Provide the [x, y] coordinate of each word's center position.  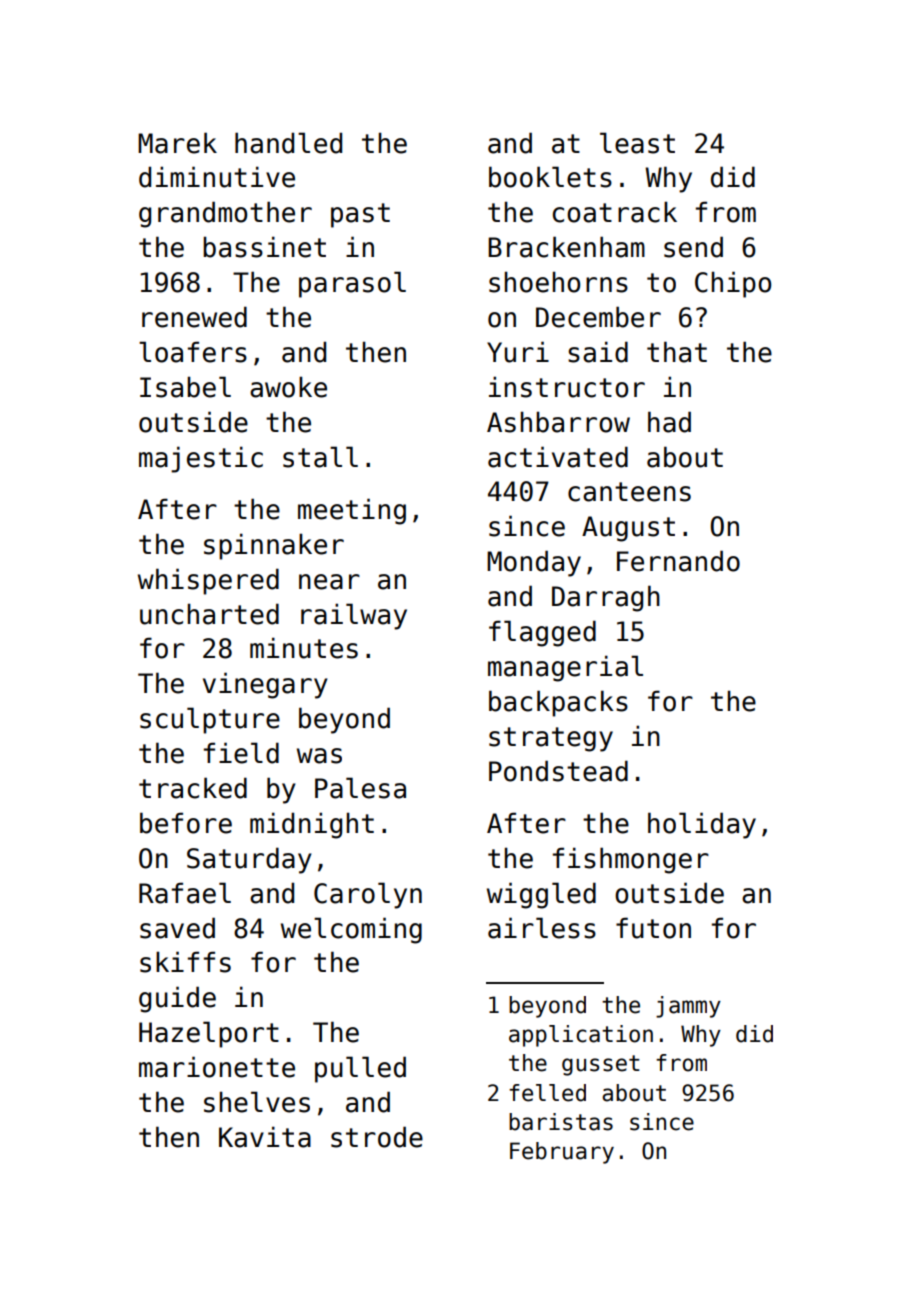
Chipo [733, 284]
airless [542, 928]
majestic [201, 459]
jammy [688, 1007]
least [637, 143]
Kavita [265, 1137]
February [562, 1153]
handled [288, 143]
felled [547, 1093]
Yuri [518, 352]
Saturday [249, 860]
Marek [177, 143]
